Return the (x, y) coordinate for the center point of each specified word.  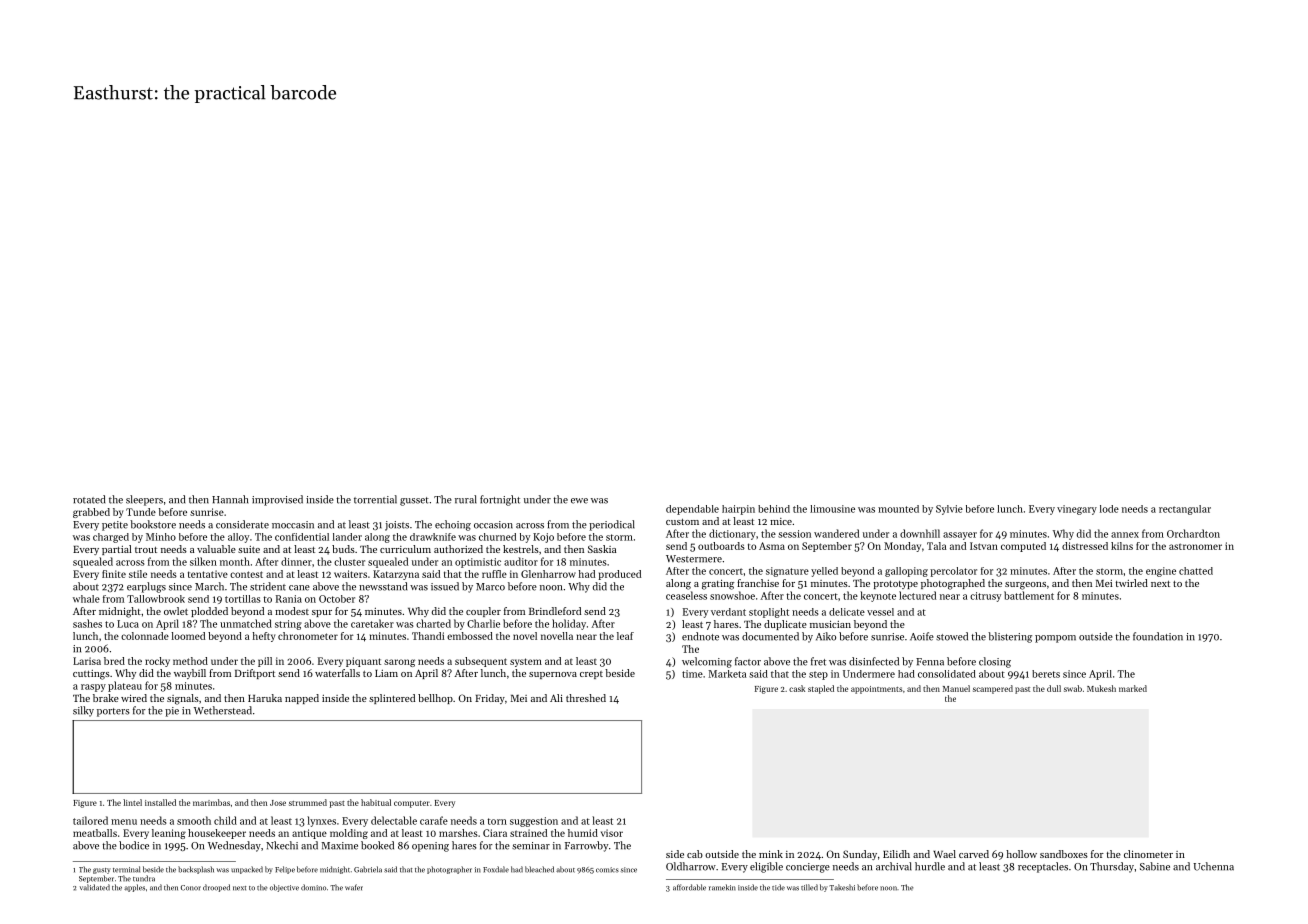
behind (774, 509)
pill (265, 662)
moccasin (293, 525)
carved (974, 854)
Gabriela (368, 869)
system (526, 662)
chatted (1196, 571)
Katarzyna (396, 575)
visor (612, 833)
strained (528, 833)
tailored (90, 820)
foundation (1158, 636)
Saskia (602, 549)
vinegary (1077, 510)
